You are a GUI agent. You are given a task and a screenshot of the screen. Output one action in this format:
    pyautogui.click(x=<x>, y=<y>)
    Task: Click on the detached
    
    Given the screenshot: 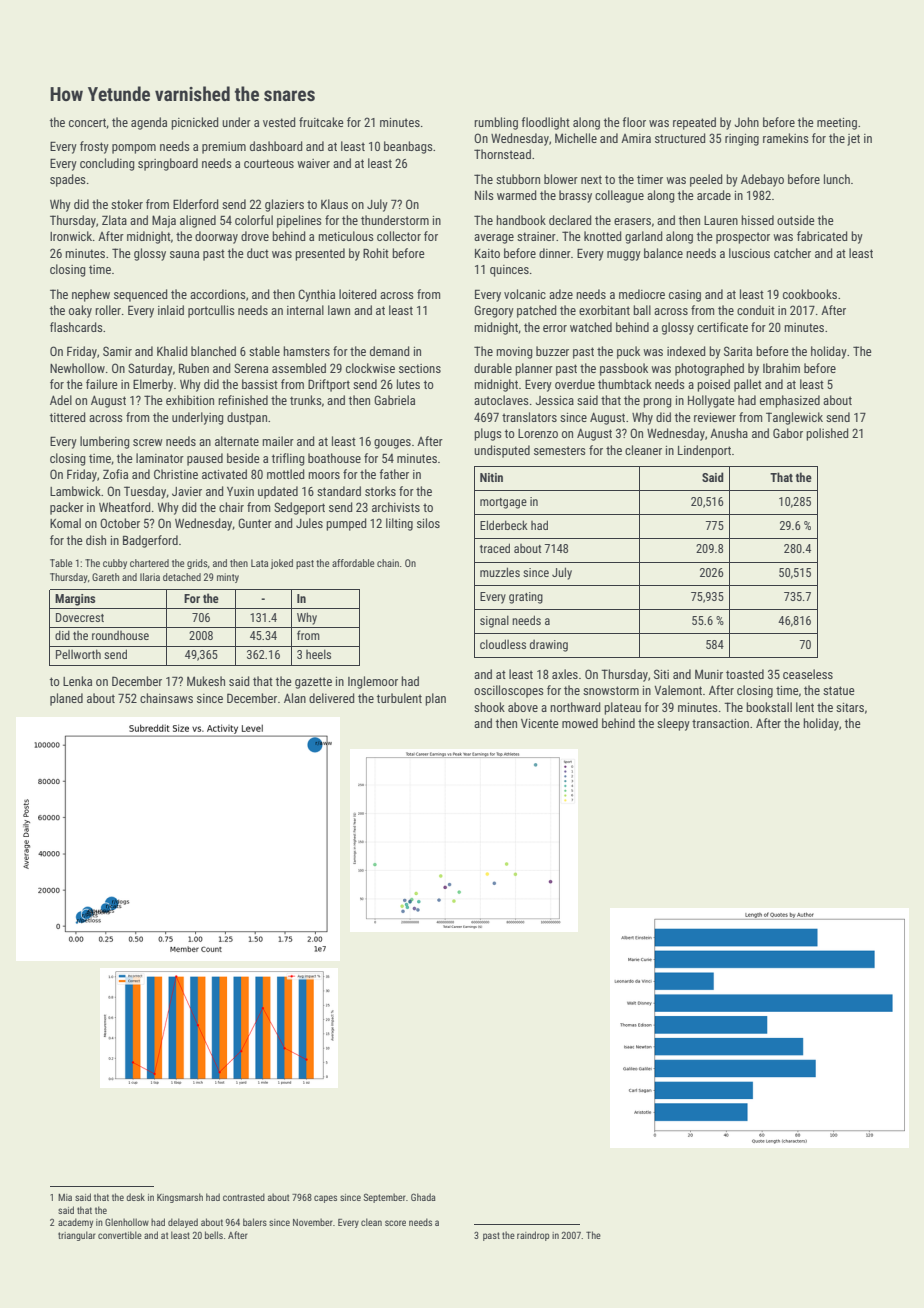 What is the action you would take?
    pyautogui.click(x=182, y=577)
